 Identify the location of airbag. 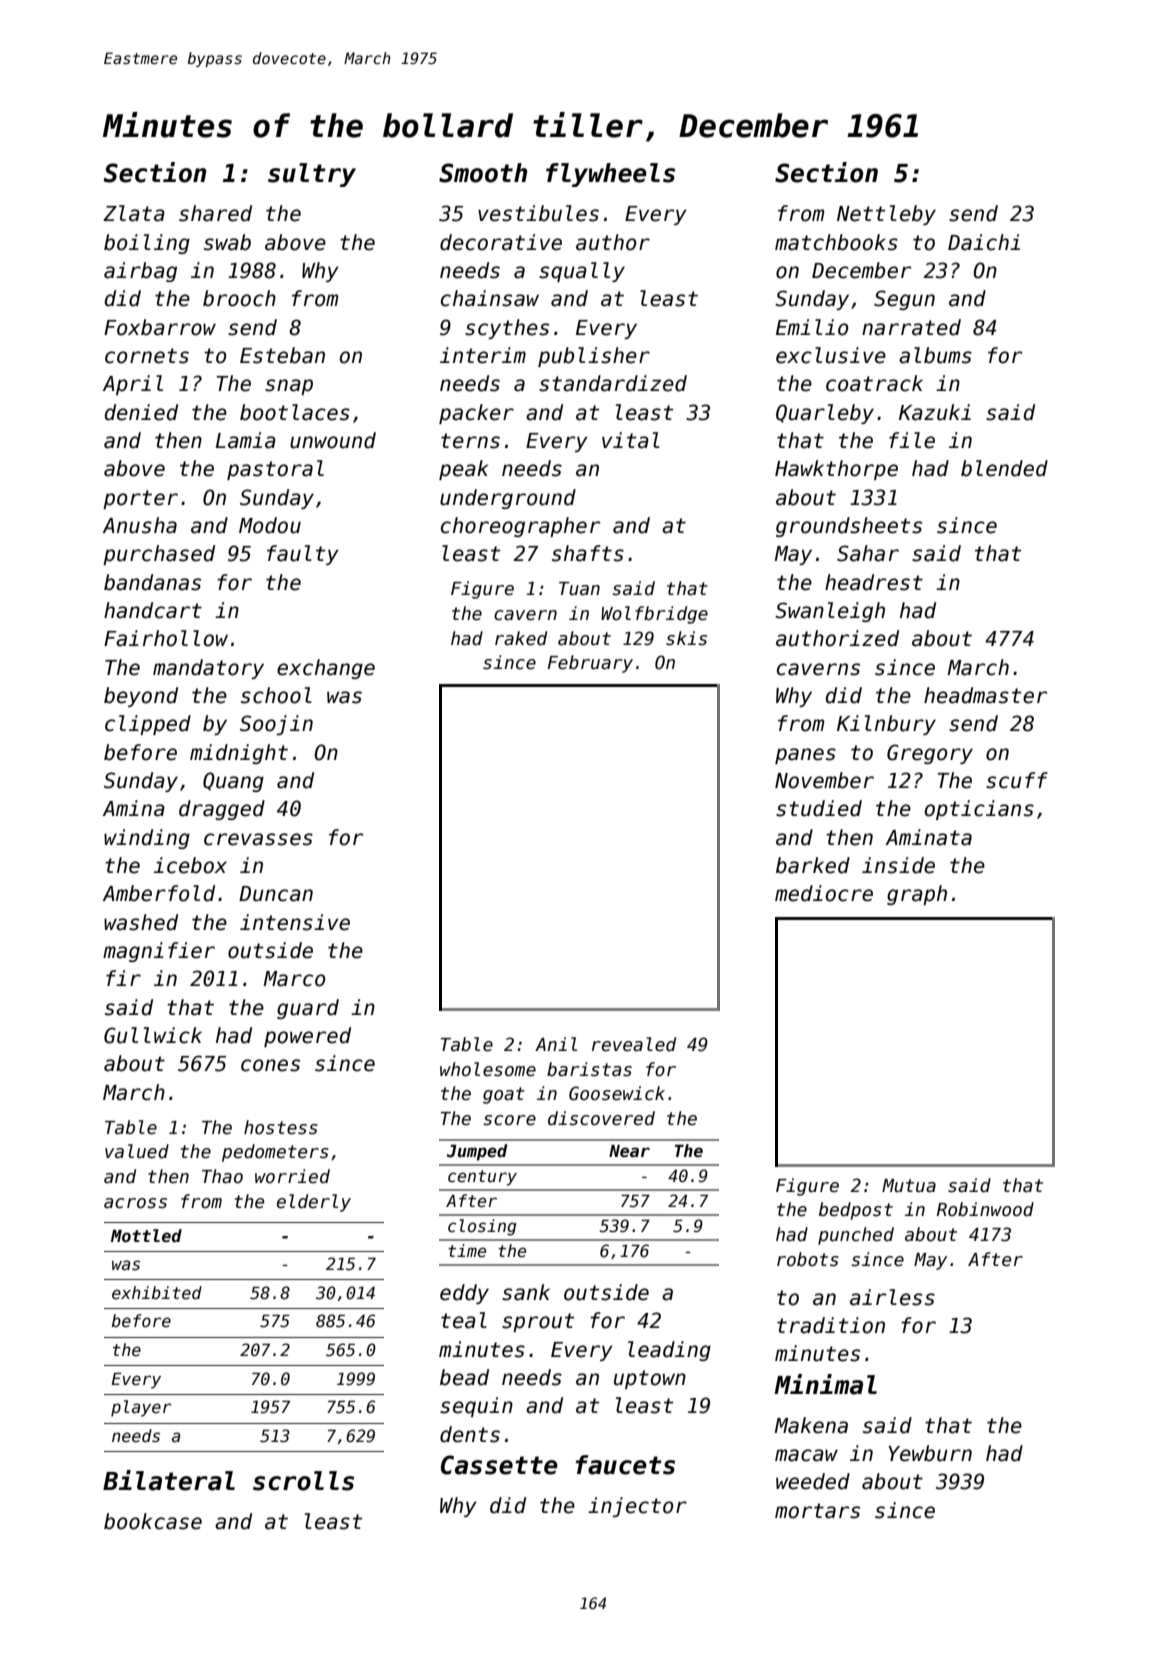
(140, 272).
